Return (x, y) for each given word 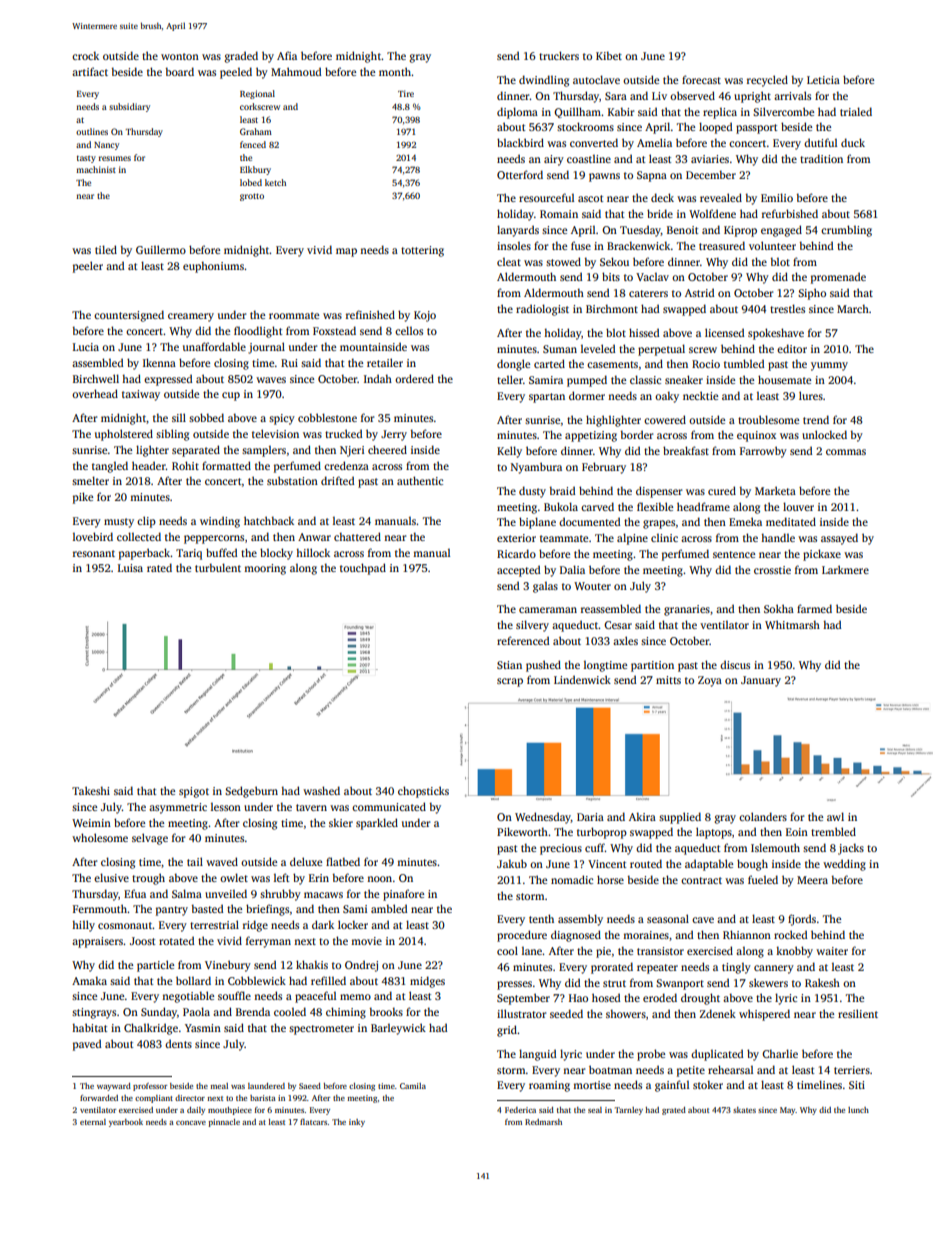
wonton (180, 56)
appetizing (591, 436)
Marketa (775, 490)
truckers (559, 55)
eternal (93, 1122)
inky (357, 1123)
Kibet (609, 55)
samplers (264, 451)
